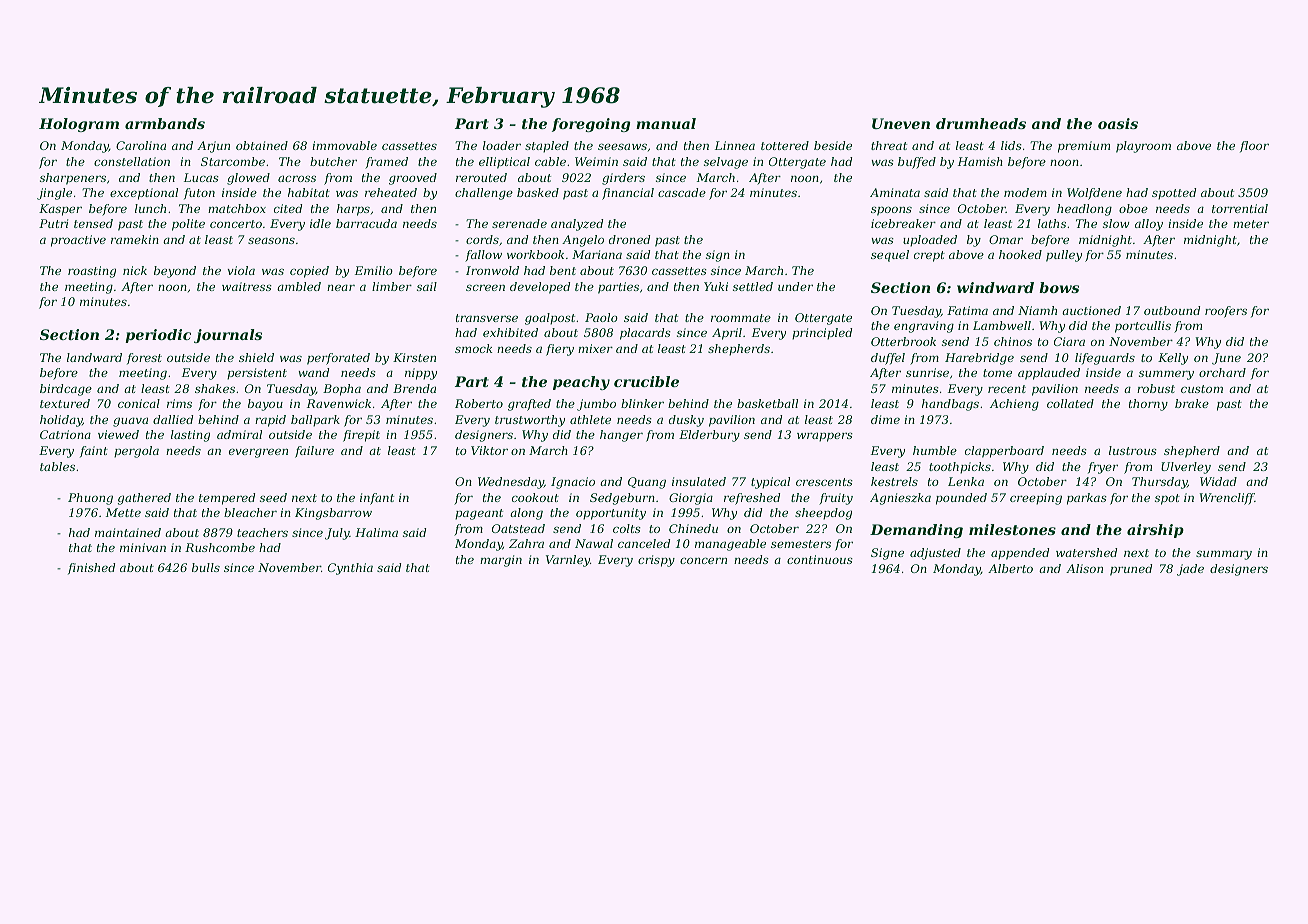  I want to click on seasons, so click(271, 240).
